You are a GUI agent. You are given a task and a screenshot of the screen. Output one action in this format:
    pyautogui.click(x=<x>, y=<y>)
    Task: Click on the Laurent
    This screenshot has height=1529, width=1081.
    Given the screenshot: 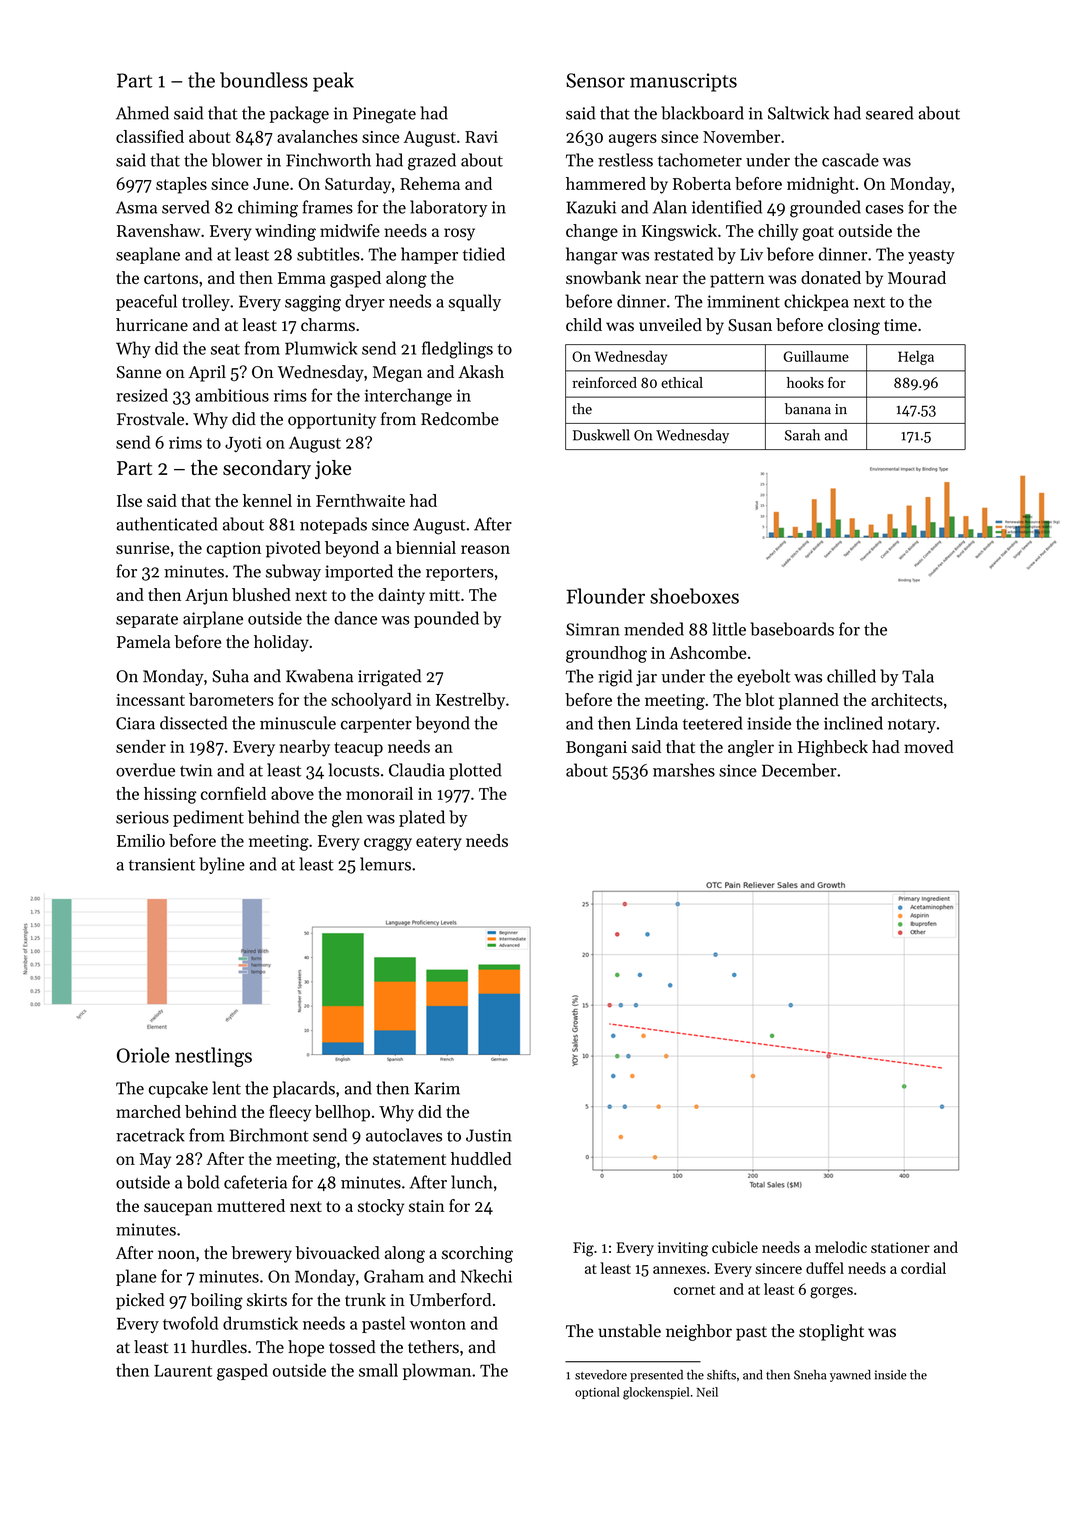 What is the action you would take?
    pyautogui.click(x=183, y=1371)
